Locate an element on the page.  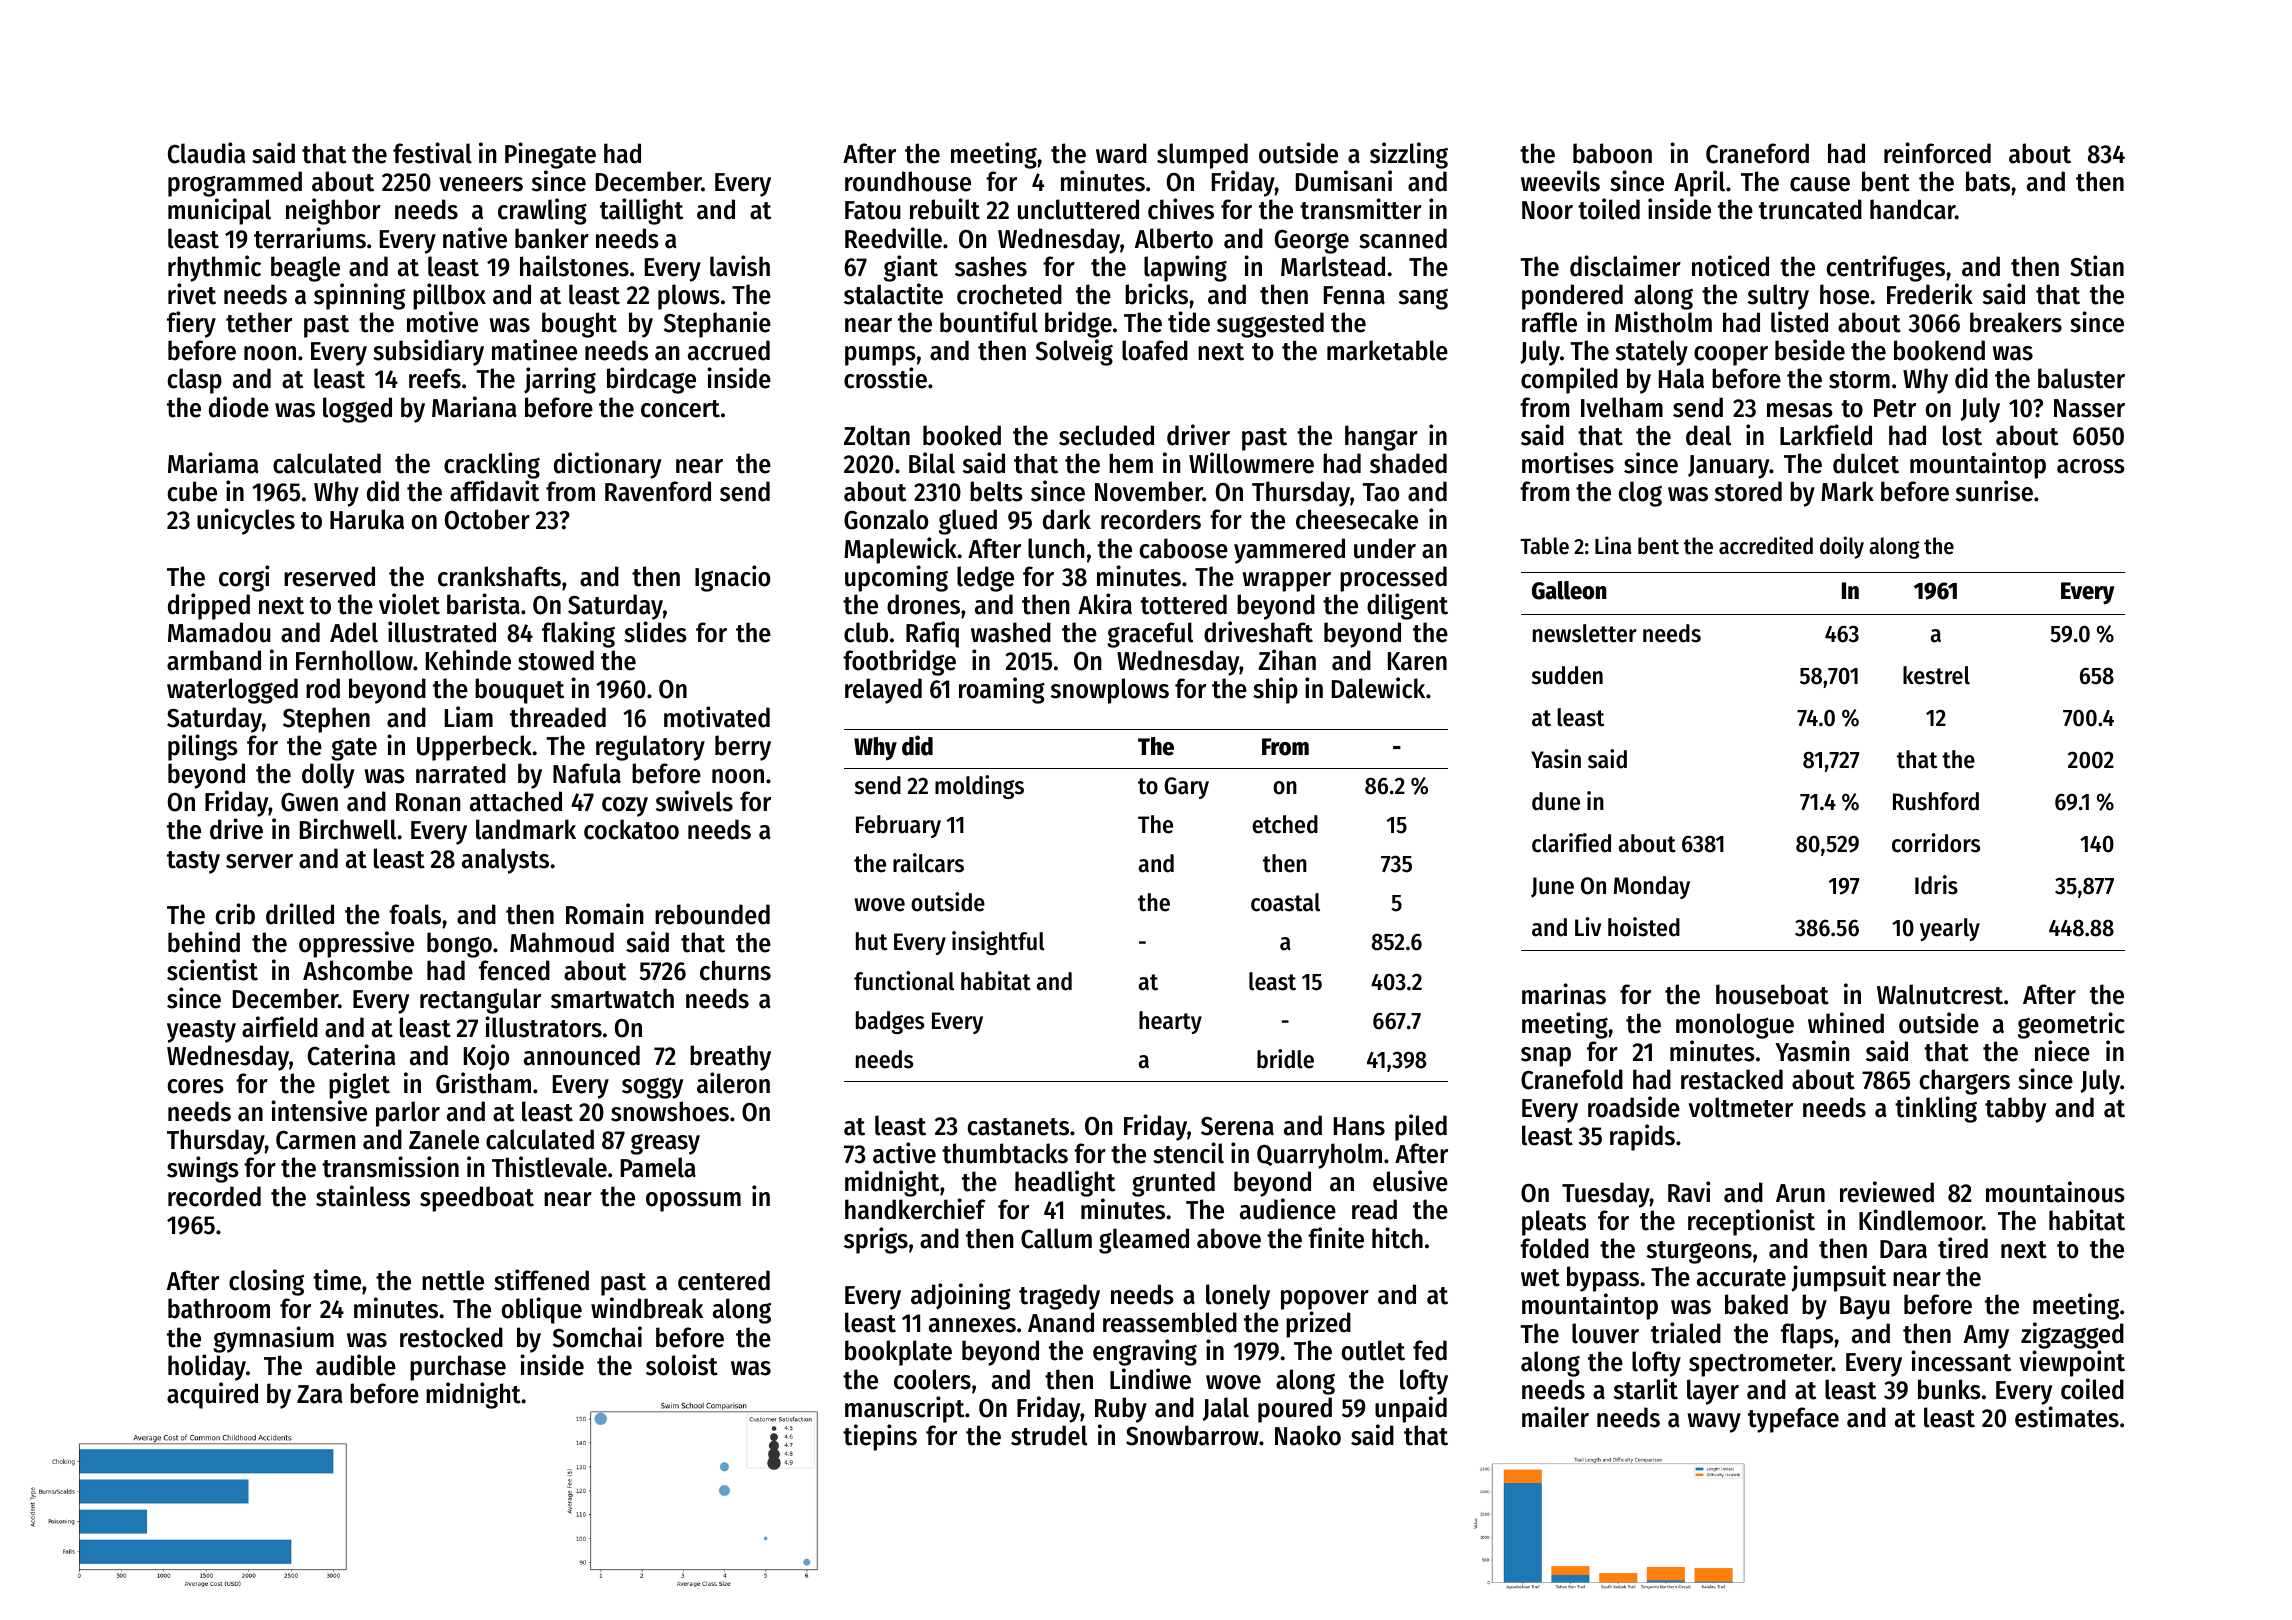
smartwatch is located at coordinates (612, 998).
